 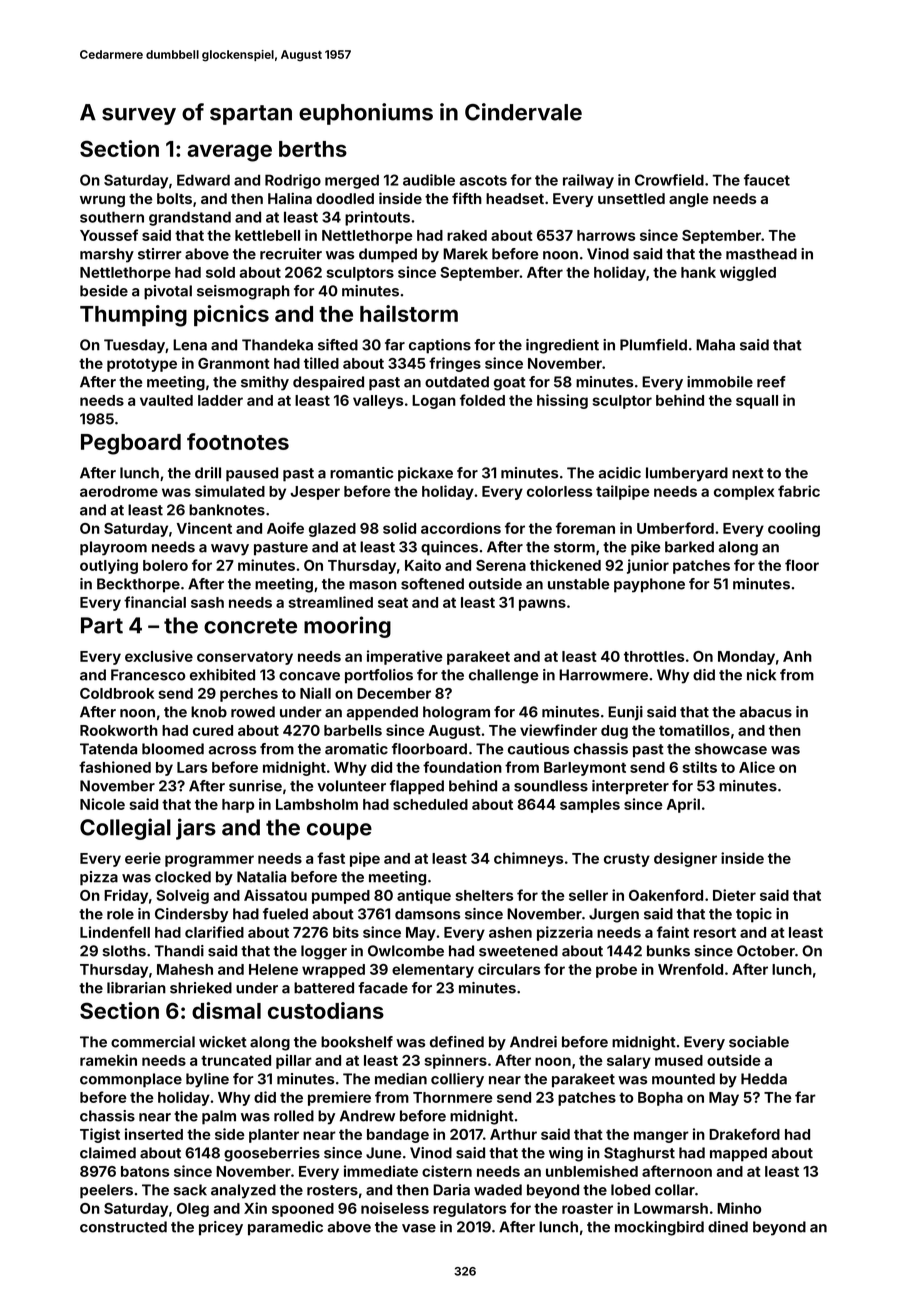 What do you see at coordinates (119, 491) in the screenshot?
I see `aerodrome` at bounding box center [119, 491].
